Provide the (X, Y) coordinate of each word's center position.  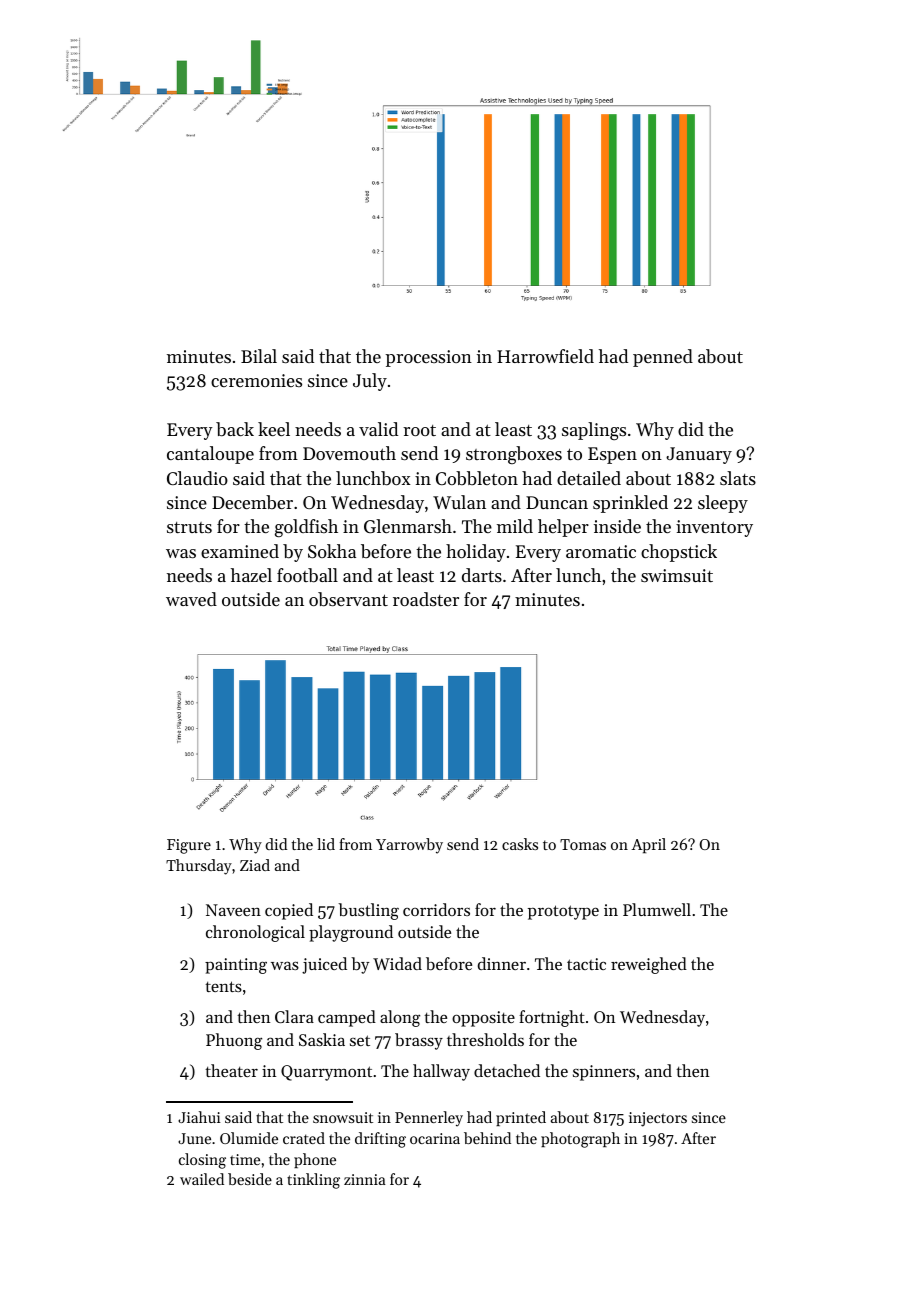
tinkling (313, 1181)
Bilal (259, 356)
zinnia (365, 1179)
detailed (589, 478)
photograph (580, 1140)
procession (428, 358)
